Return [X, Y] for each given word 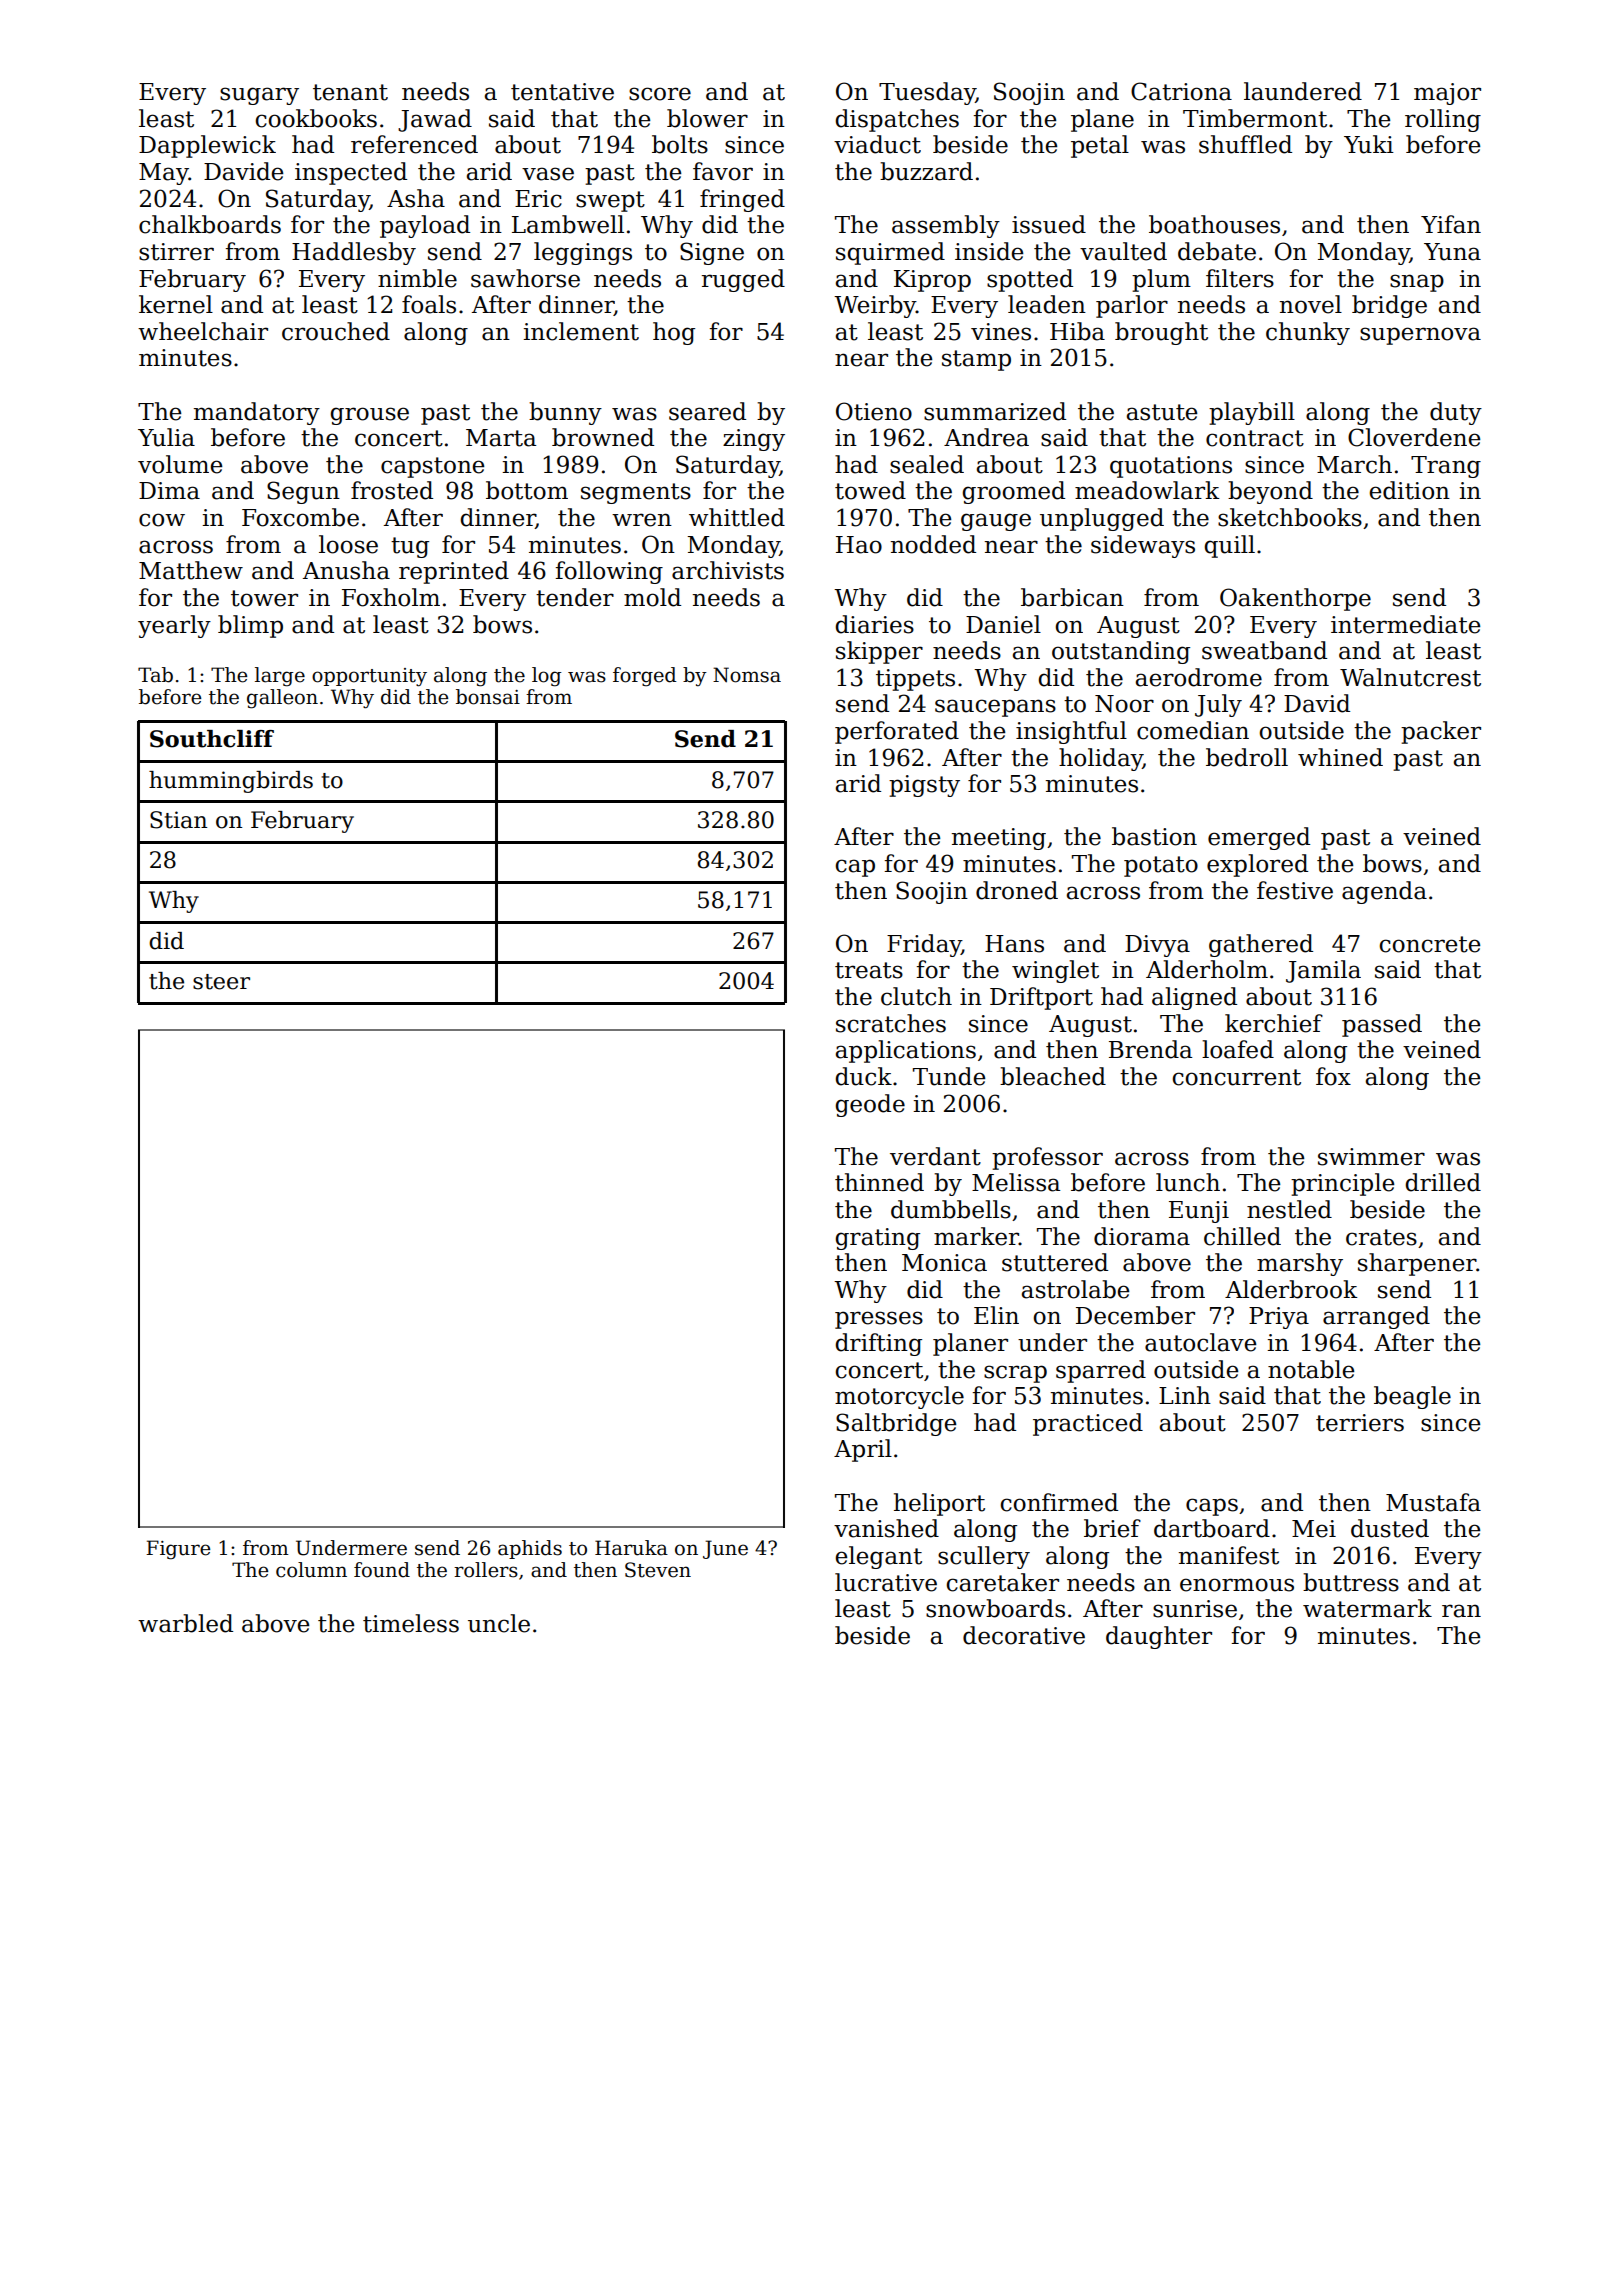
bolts [680, 144]
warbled [185, 1623]
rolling [1443, 120]
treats [869, 970]
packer [1441, 732]
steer [221, 982]
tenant [350, 92]
